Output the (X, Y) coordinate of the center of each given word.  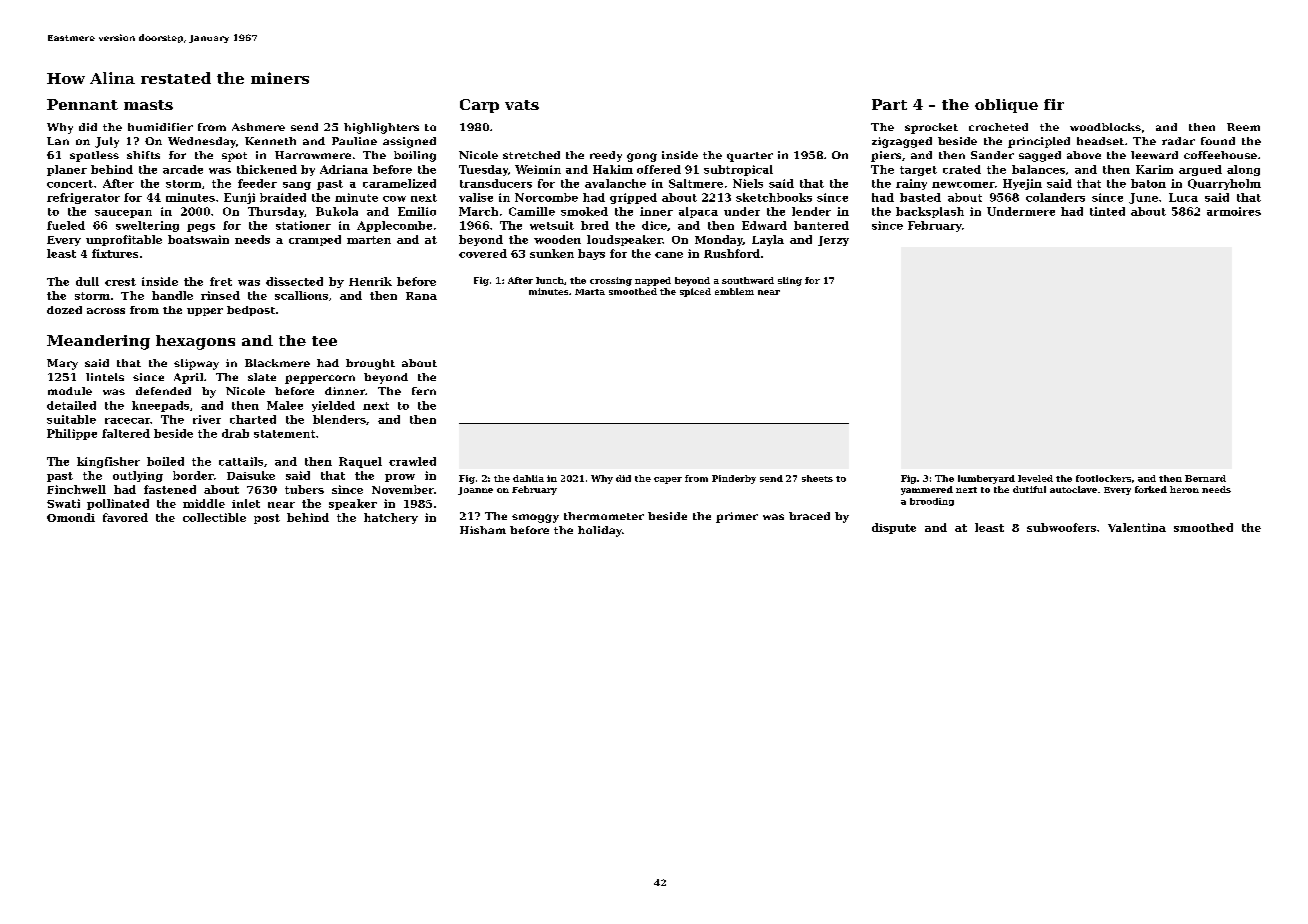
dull (87, 281)
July (107, 142)
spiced (695, 292)
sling (790, 281)
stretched (531, 155)
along (1243, 170)
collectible (214, 517)
